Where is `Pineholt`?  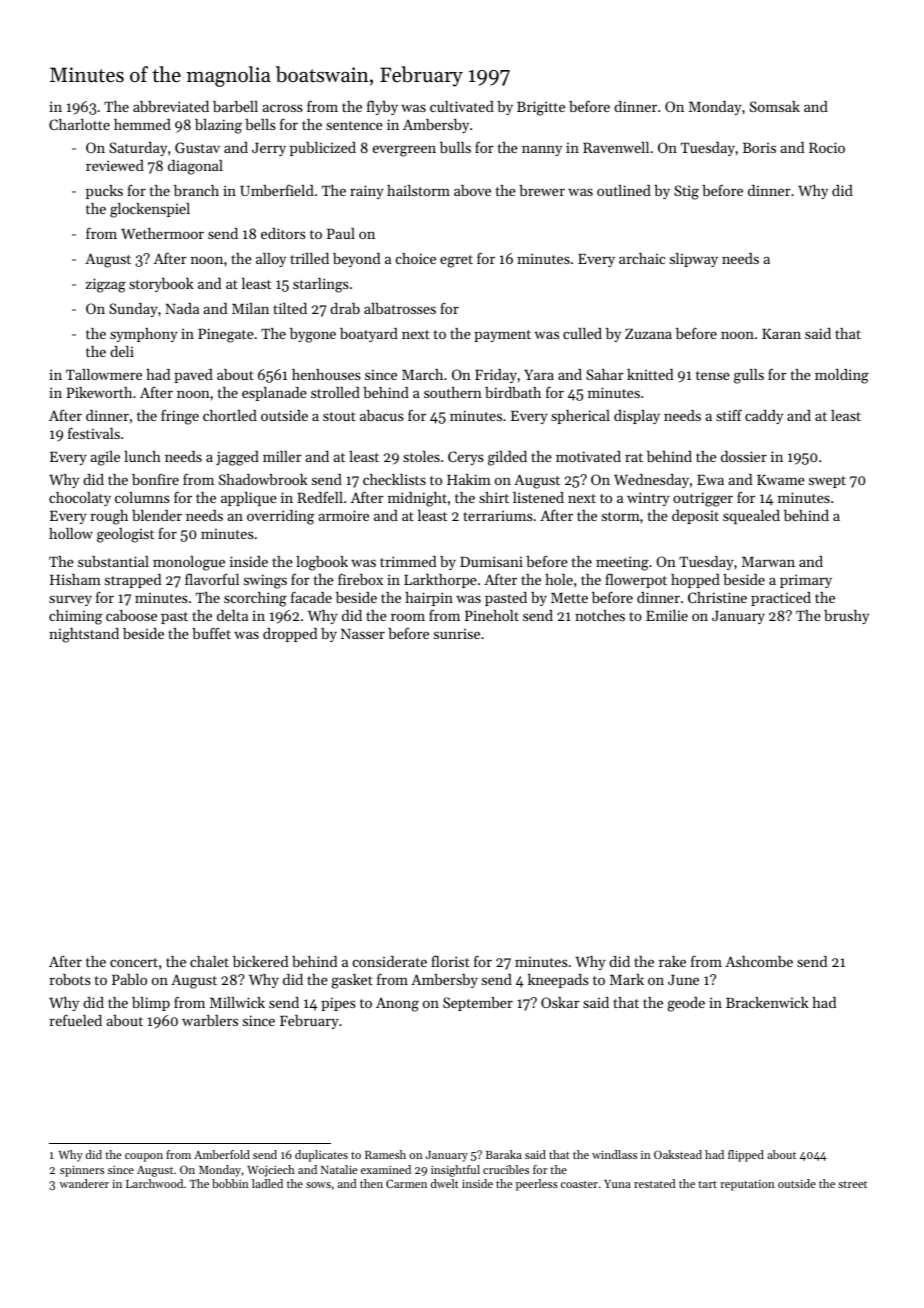
Pineholt is located at coordinates (492, 615).
